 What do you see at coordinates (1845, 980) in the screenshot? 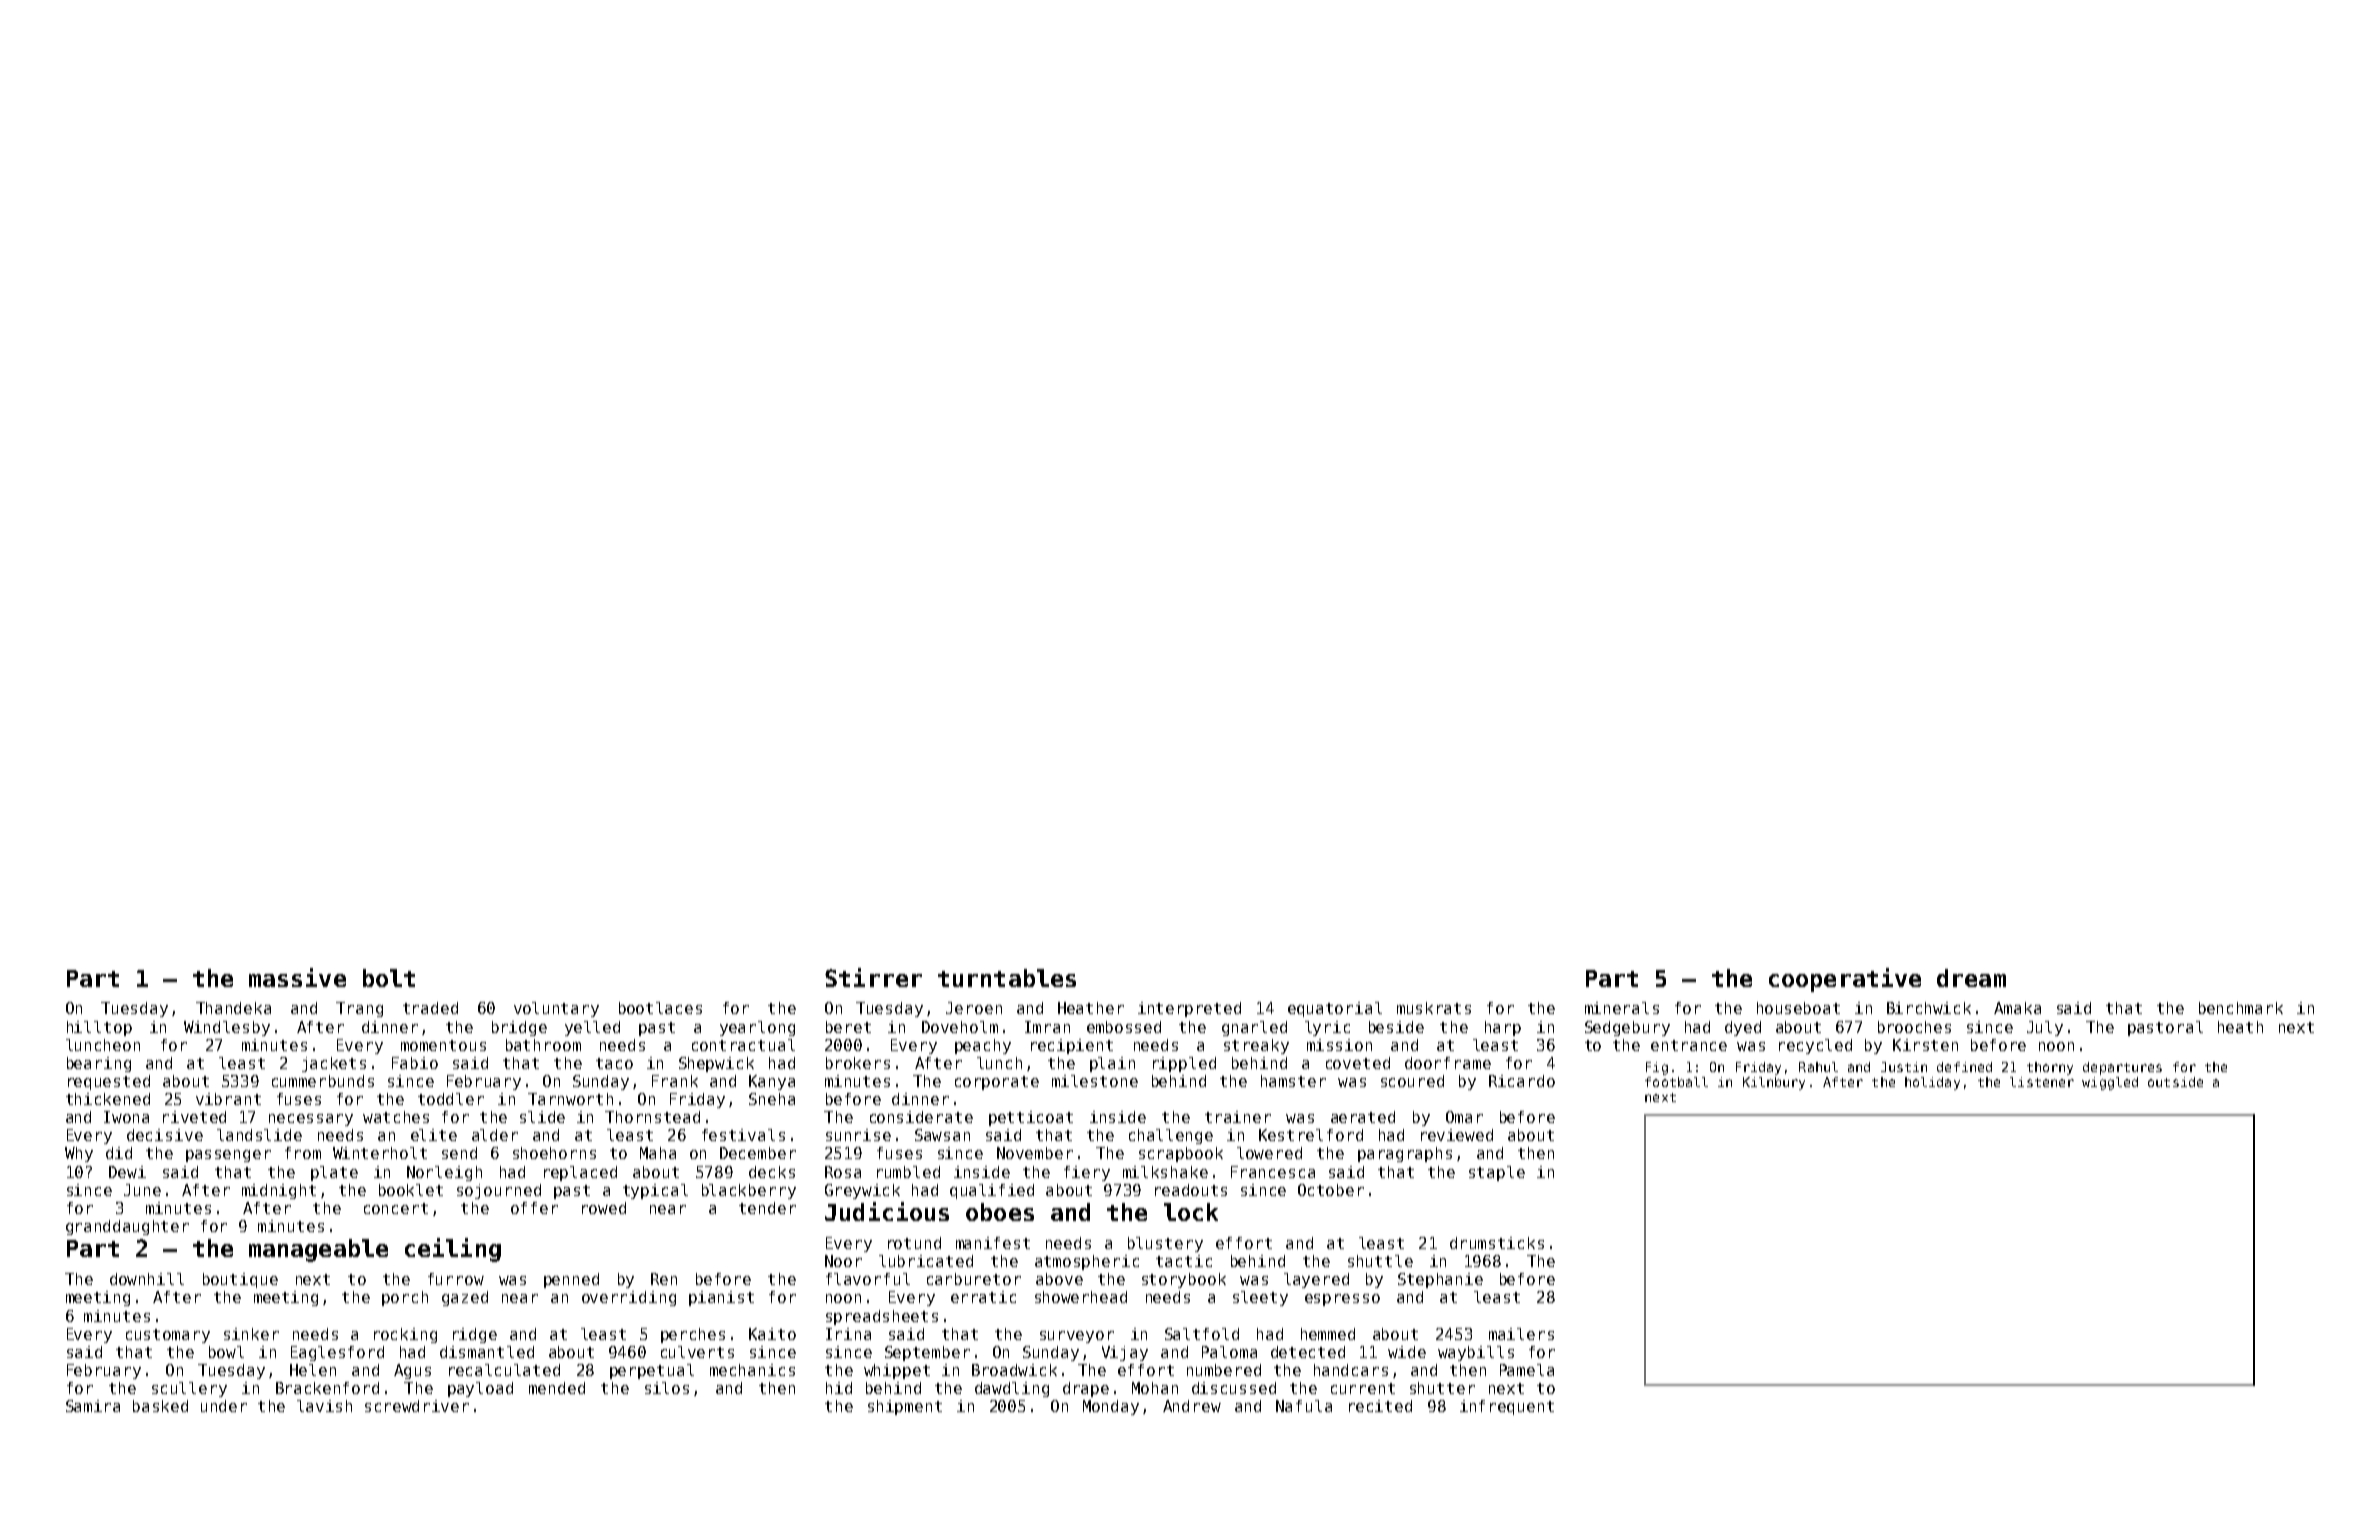
I see `cooperative` at bounding box center [1845, 980].
